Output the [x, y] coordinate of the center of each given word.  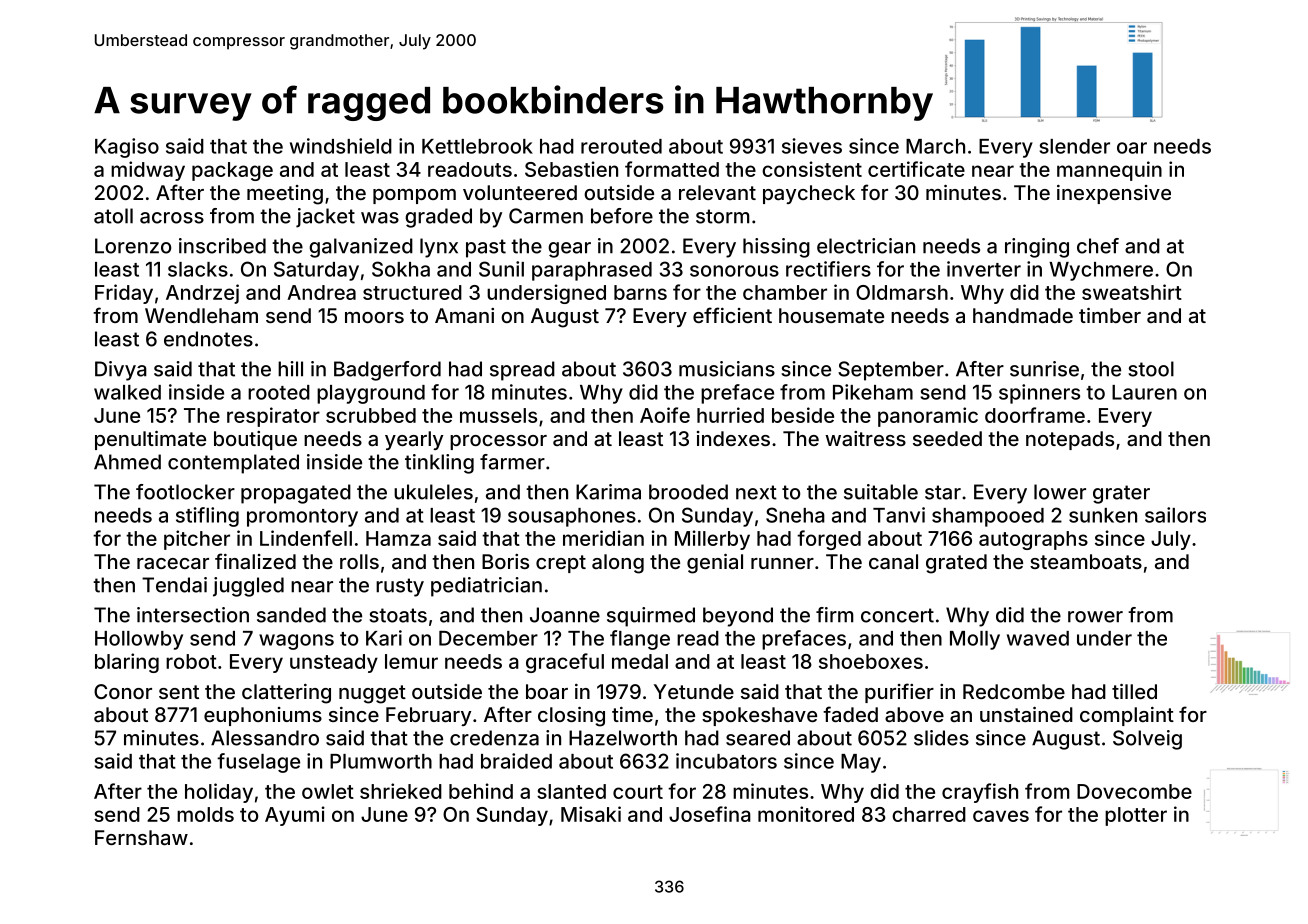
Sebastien [571, 169]
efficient [732, 315]
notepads [1070, 440]
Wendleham [201, 315]
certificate [916, 169]
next [756, 492]
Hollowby [139, 640]
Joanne [565, 615]
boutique [255, 440]
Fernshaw [141, 837]
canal [893, 561]
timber [1110, 315]
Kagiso [127, 148]
